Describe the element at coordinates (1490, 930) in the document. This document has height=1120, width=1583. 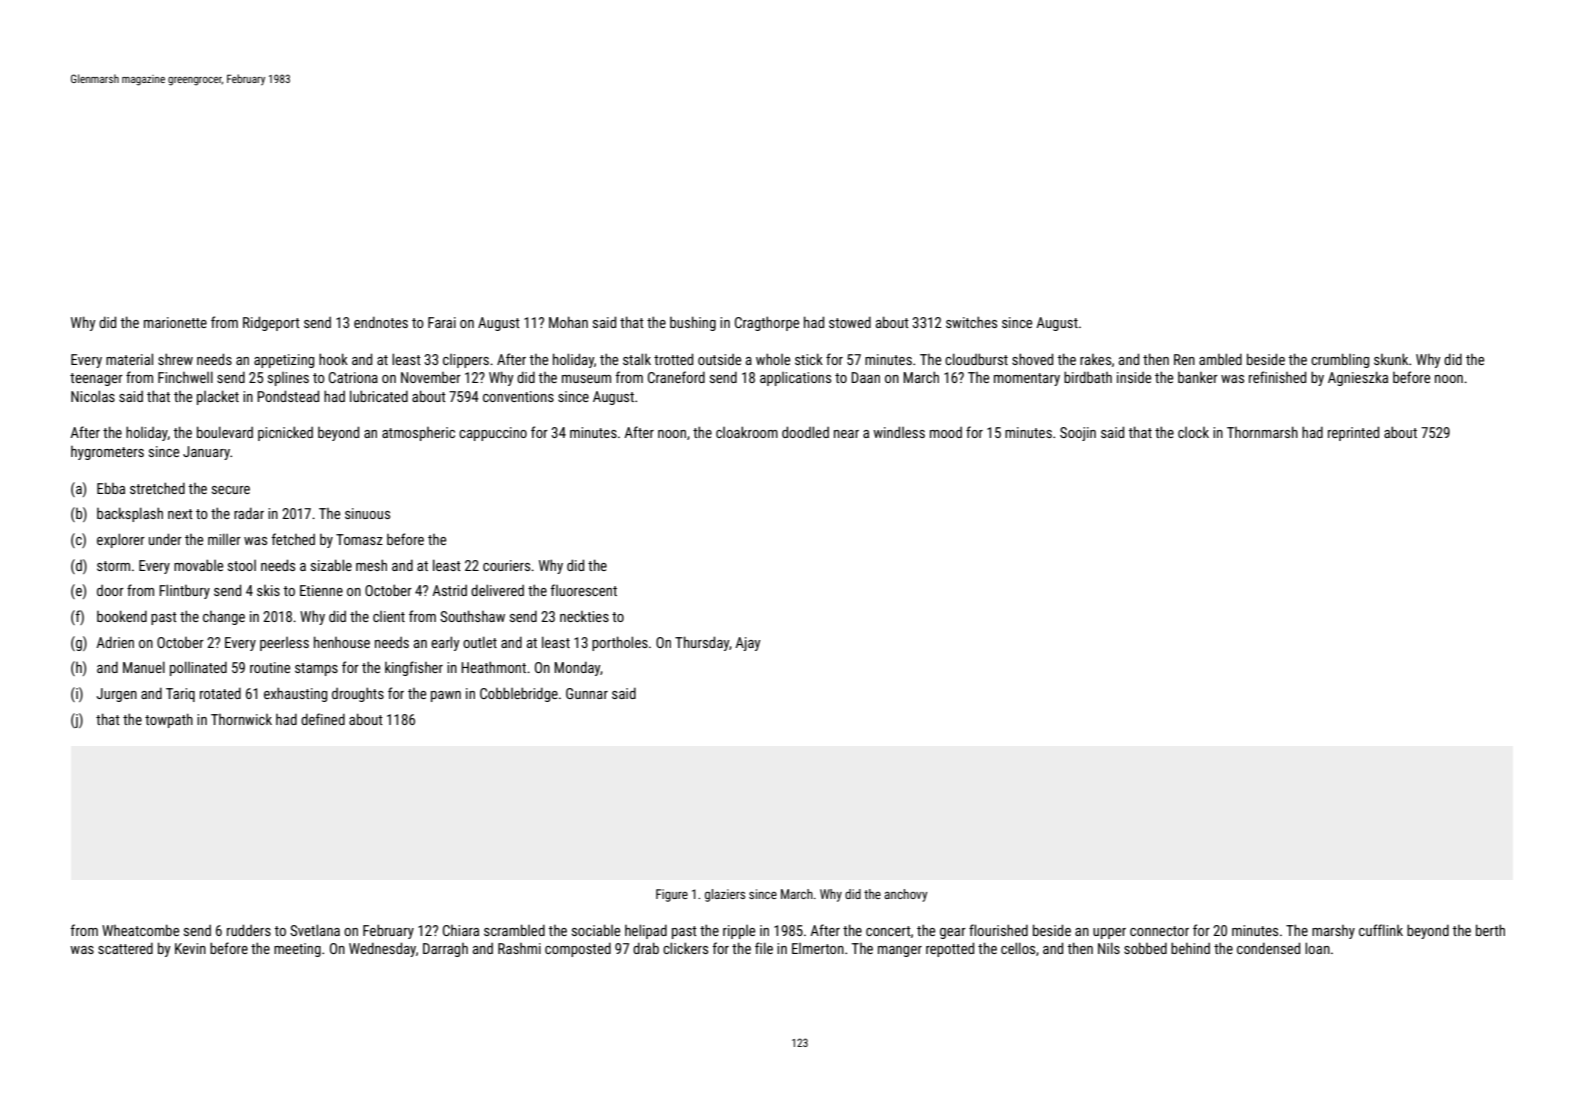
I see `berth` at that location.
